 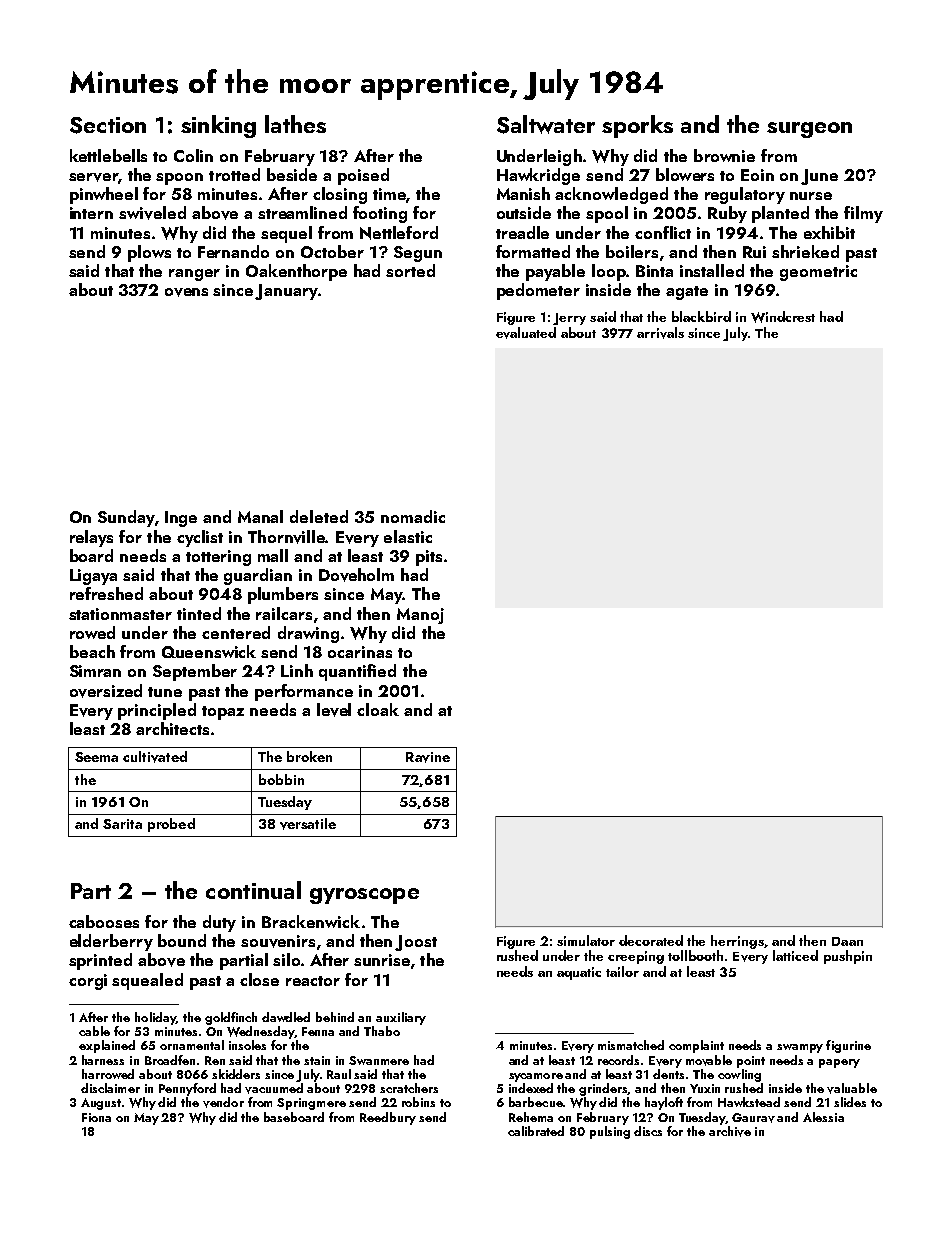 What do you see at coordinates (408, 536) in the document?
I see `elastic` at bounding box center [408, 536].
